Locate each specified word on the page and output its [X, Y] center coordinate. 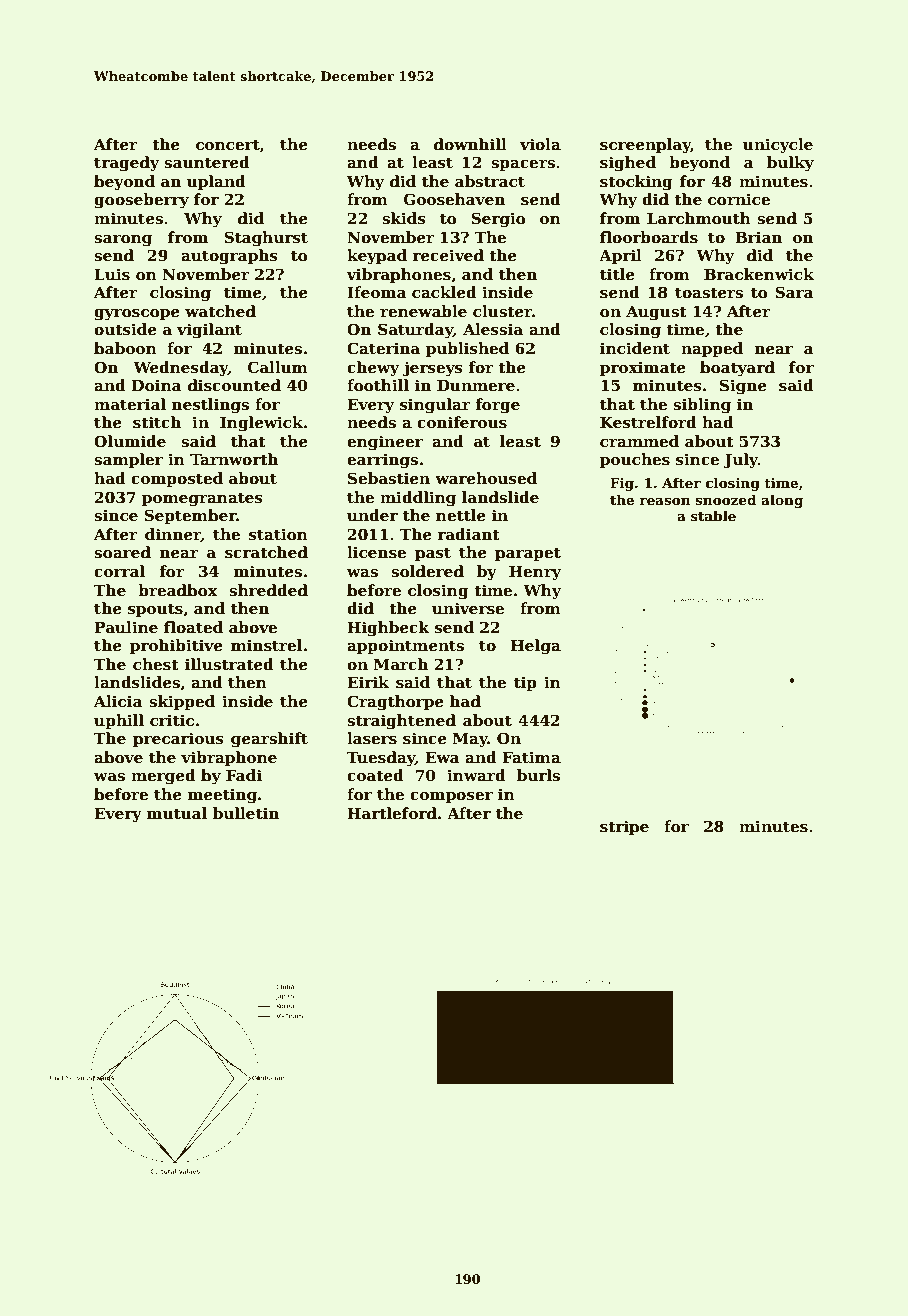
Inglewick [261, 424]
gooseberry [141, 201]
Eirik [368, 682]
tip [525, 683]
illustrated [229, 664]
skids [404, 218]
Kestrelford [648, 422]
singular [435, 406]
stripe [624, 827]
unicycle [778, 146]
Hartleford [392, 813]
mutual [177, 813]
